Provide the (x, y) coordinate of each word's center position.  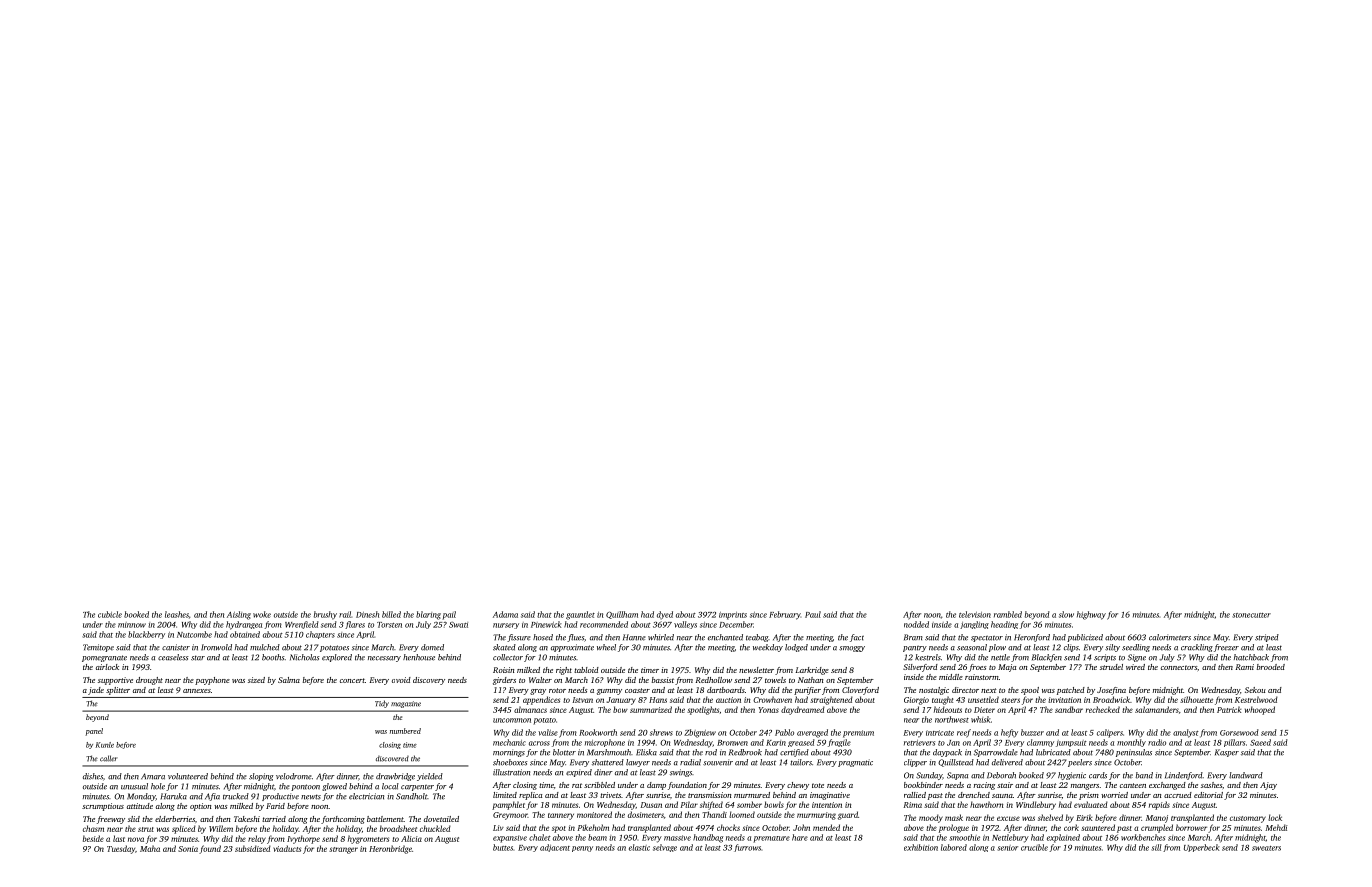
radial (690, 762)
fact (857, 638)
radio (1157, 742)
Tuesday (121, 849)
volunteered (188, 776)
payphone (212, 681)
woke (262, 614)
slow (1066, 614)
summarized (651, 709)
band (1144, 775)
